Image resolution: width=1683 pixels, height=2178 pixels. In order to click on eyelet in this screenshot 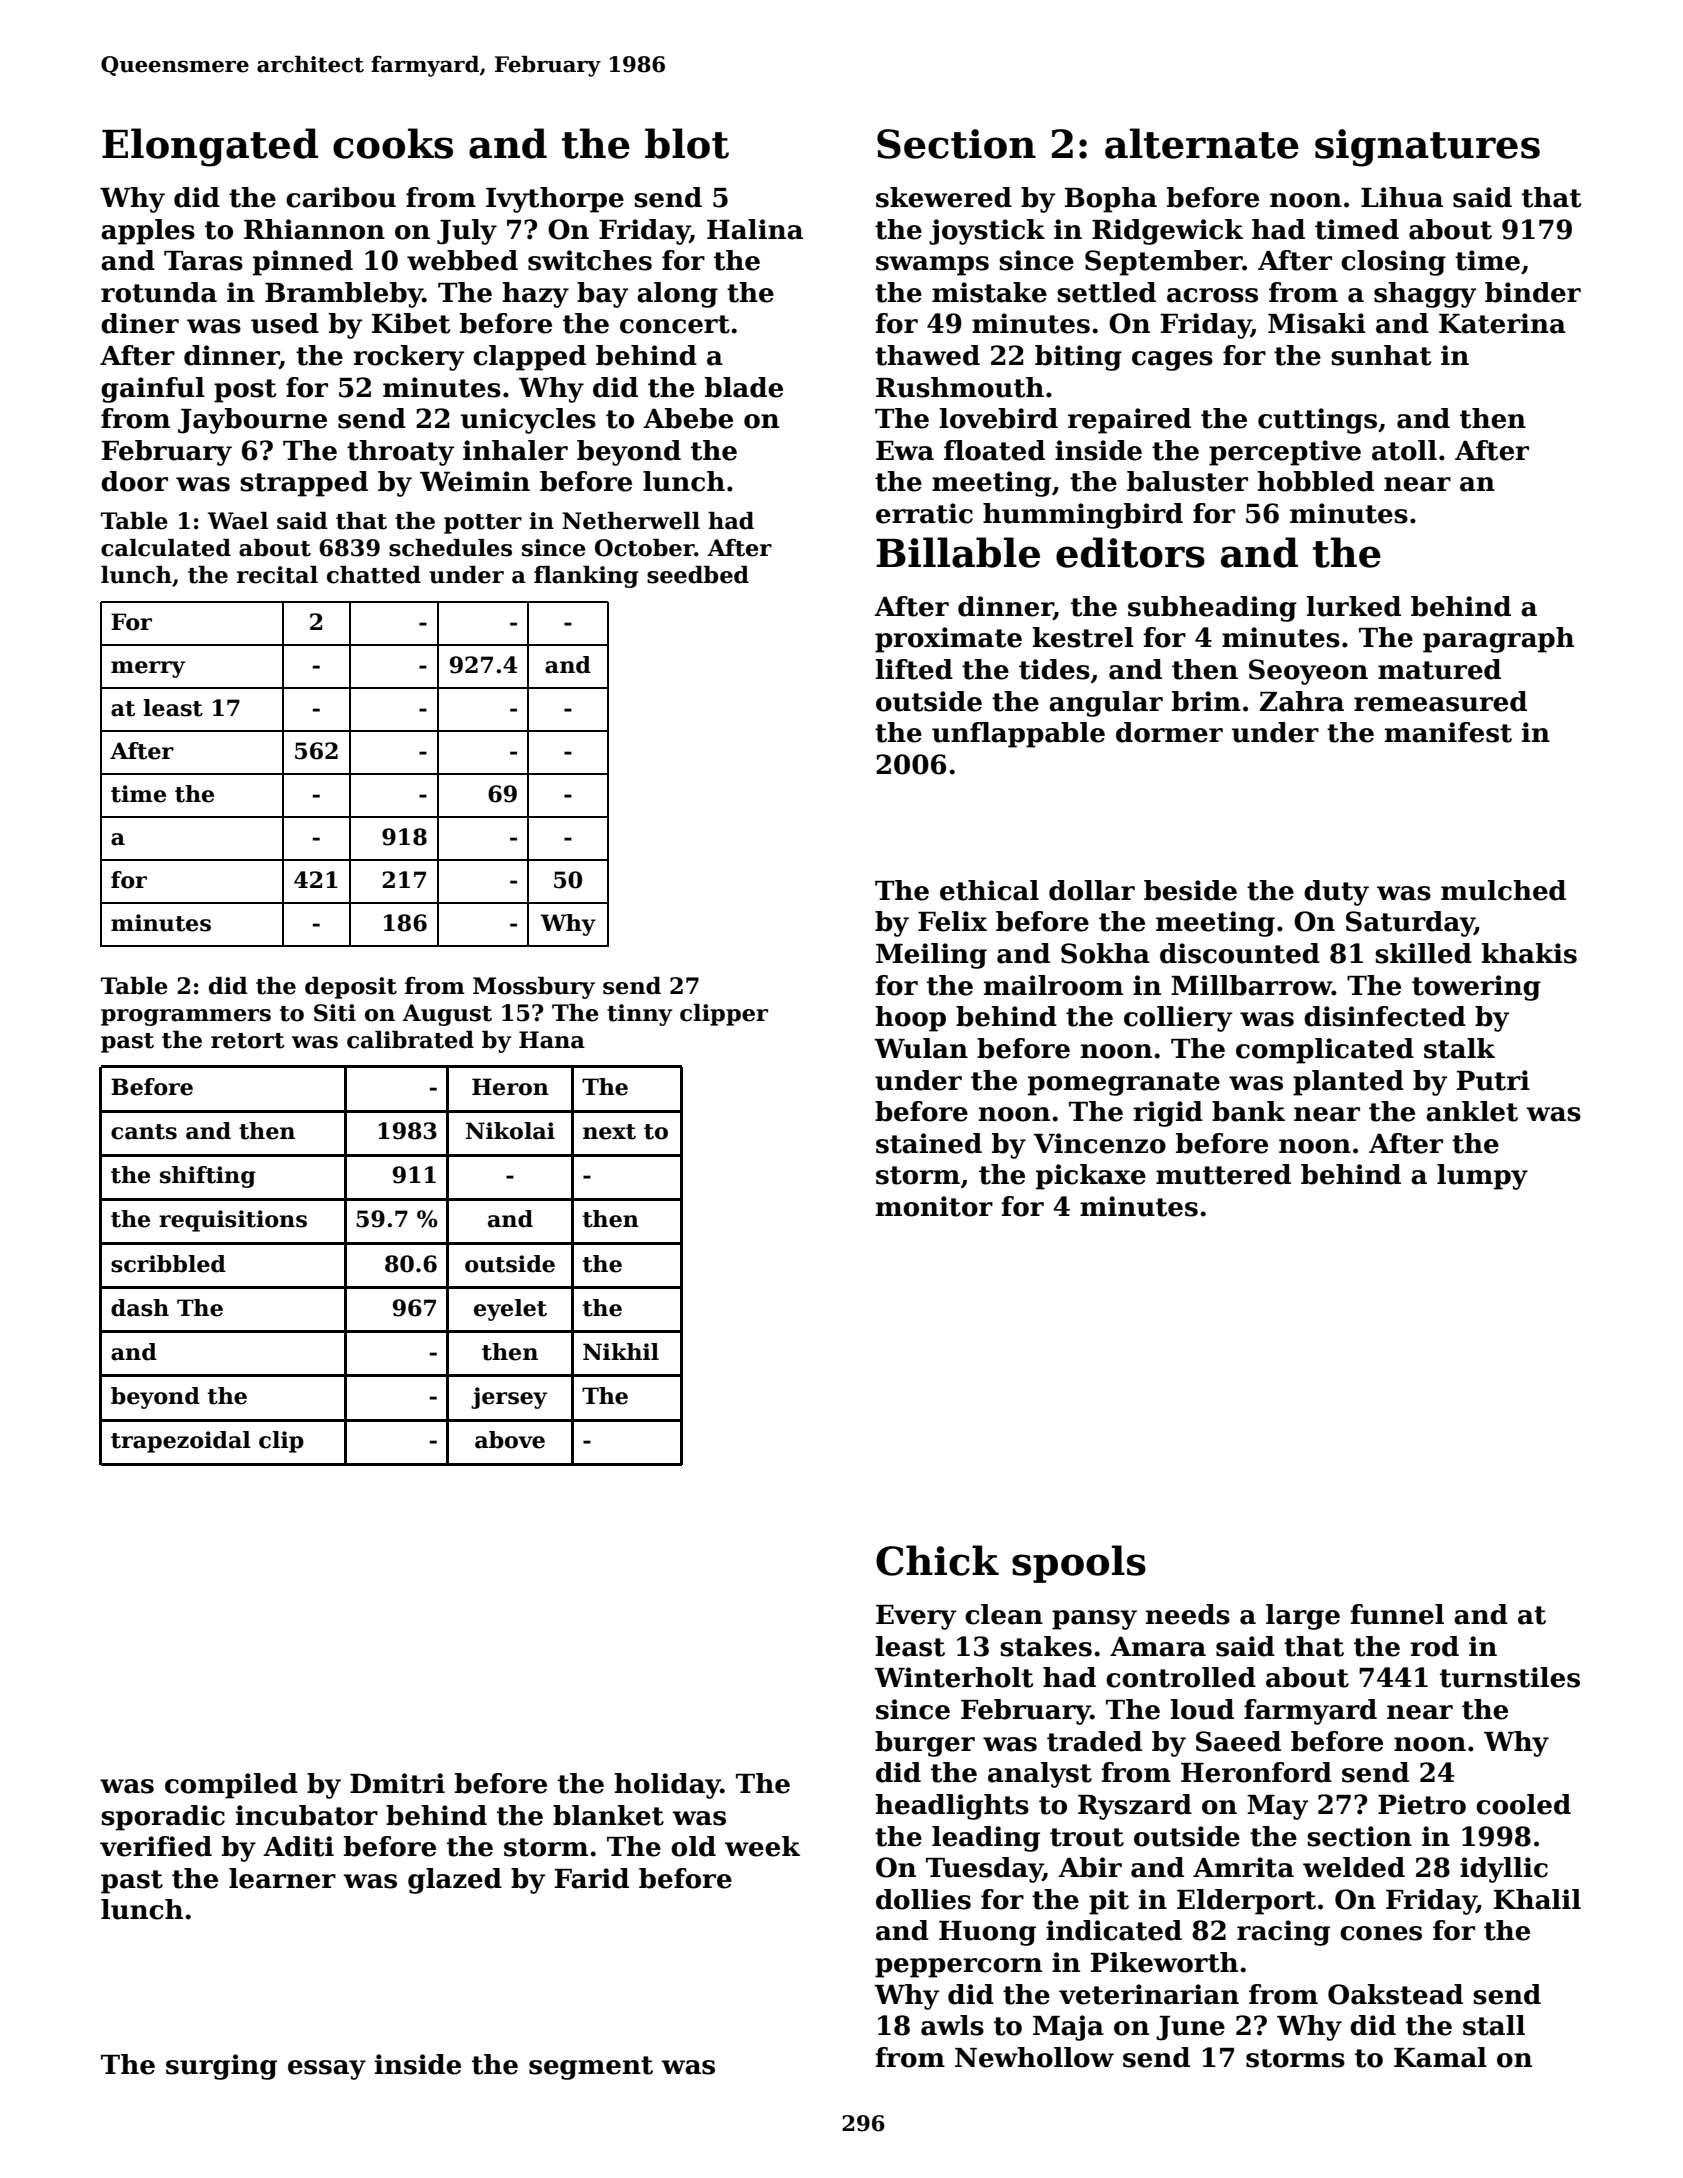, I will do `click(510, 1310)`.
